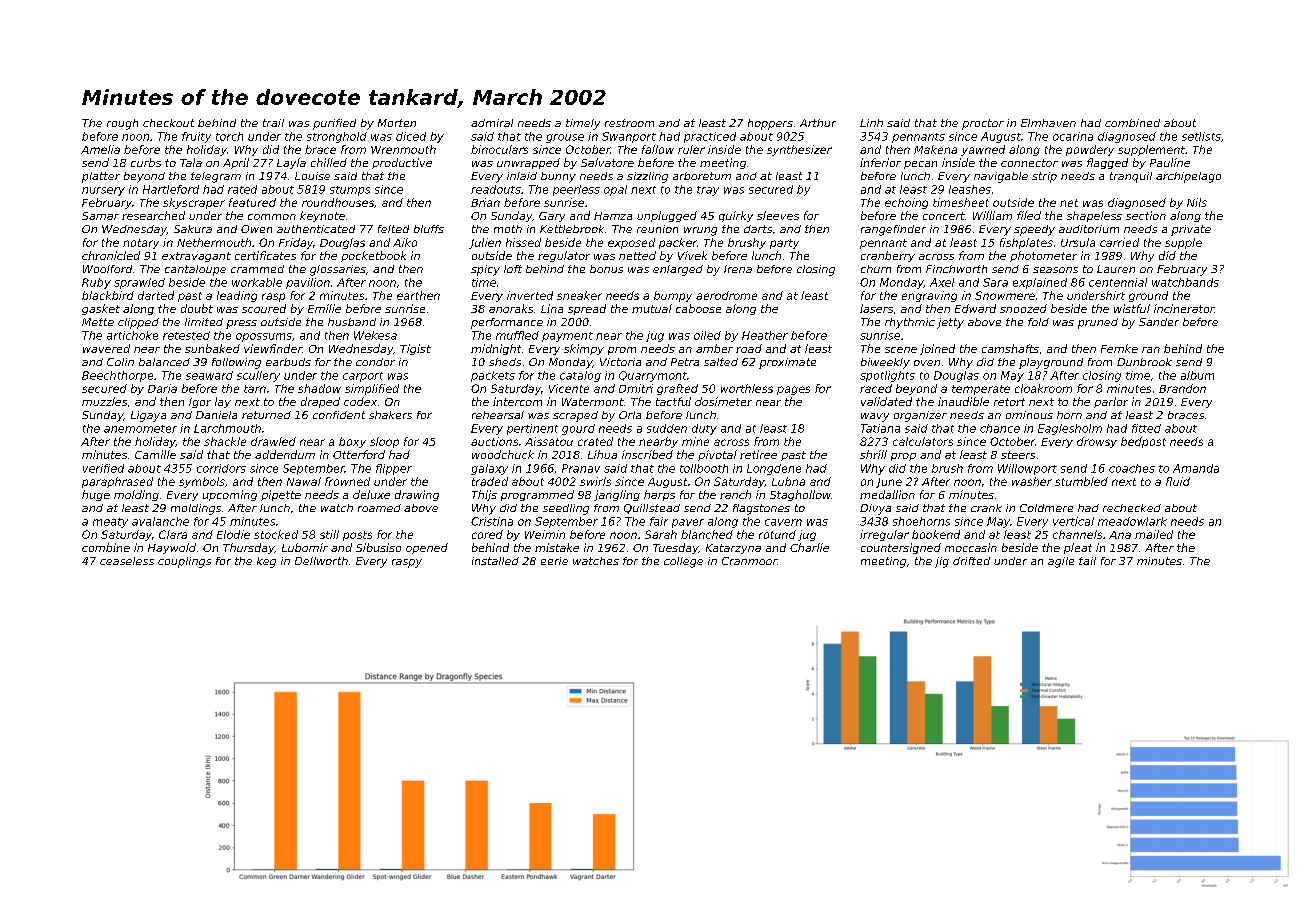  Describe the element at coordinates (659, 495) in the page. I see `harps` at that location.
